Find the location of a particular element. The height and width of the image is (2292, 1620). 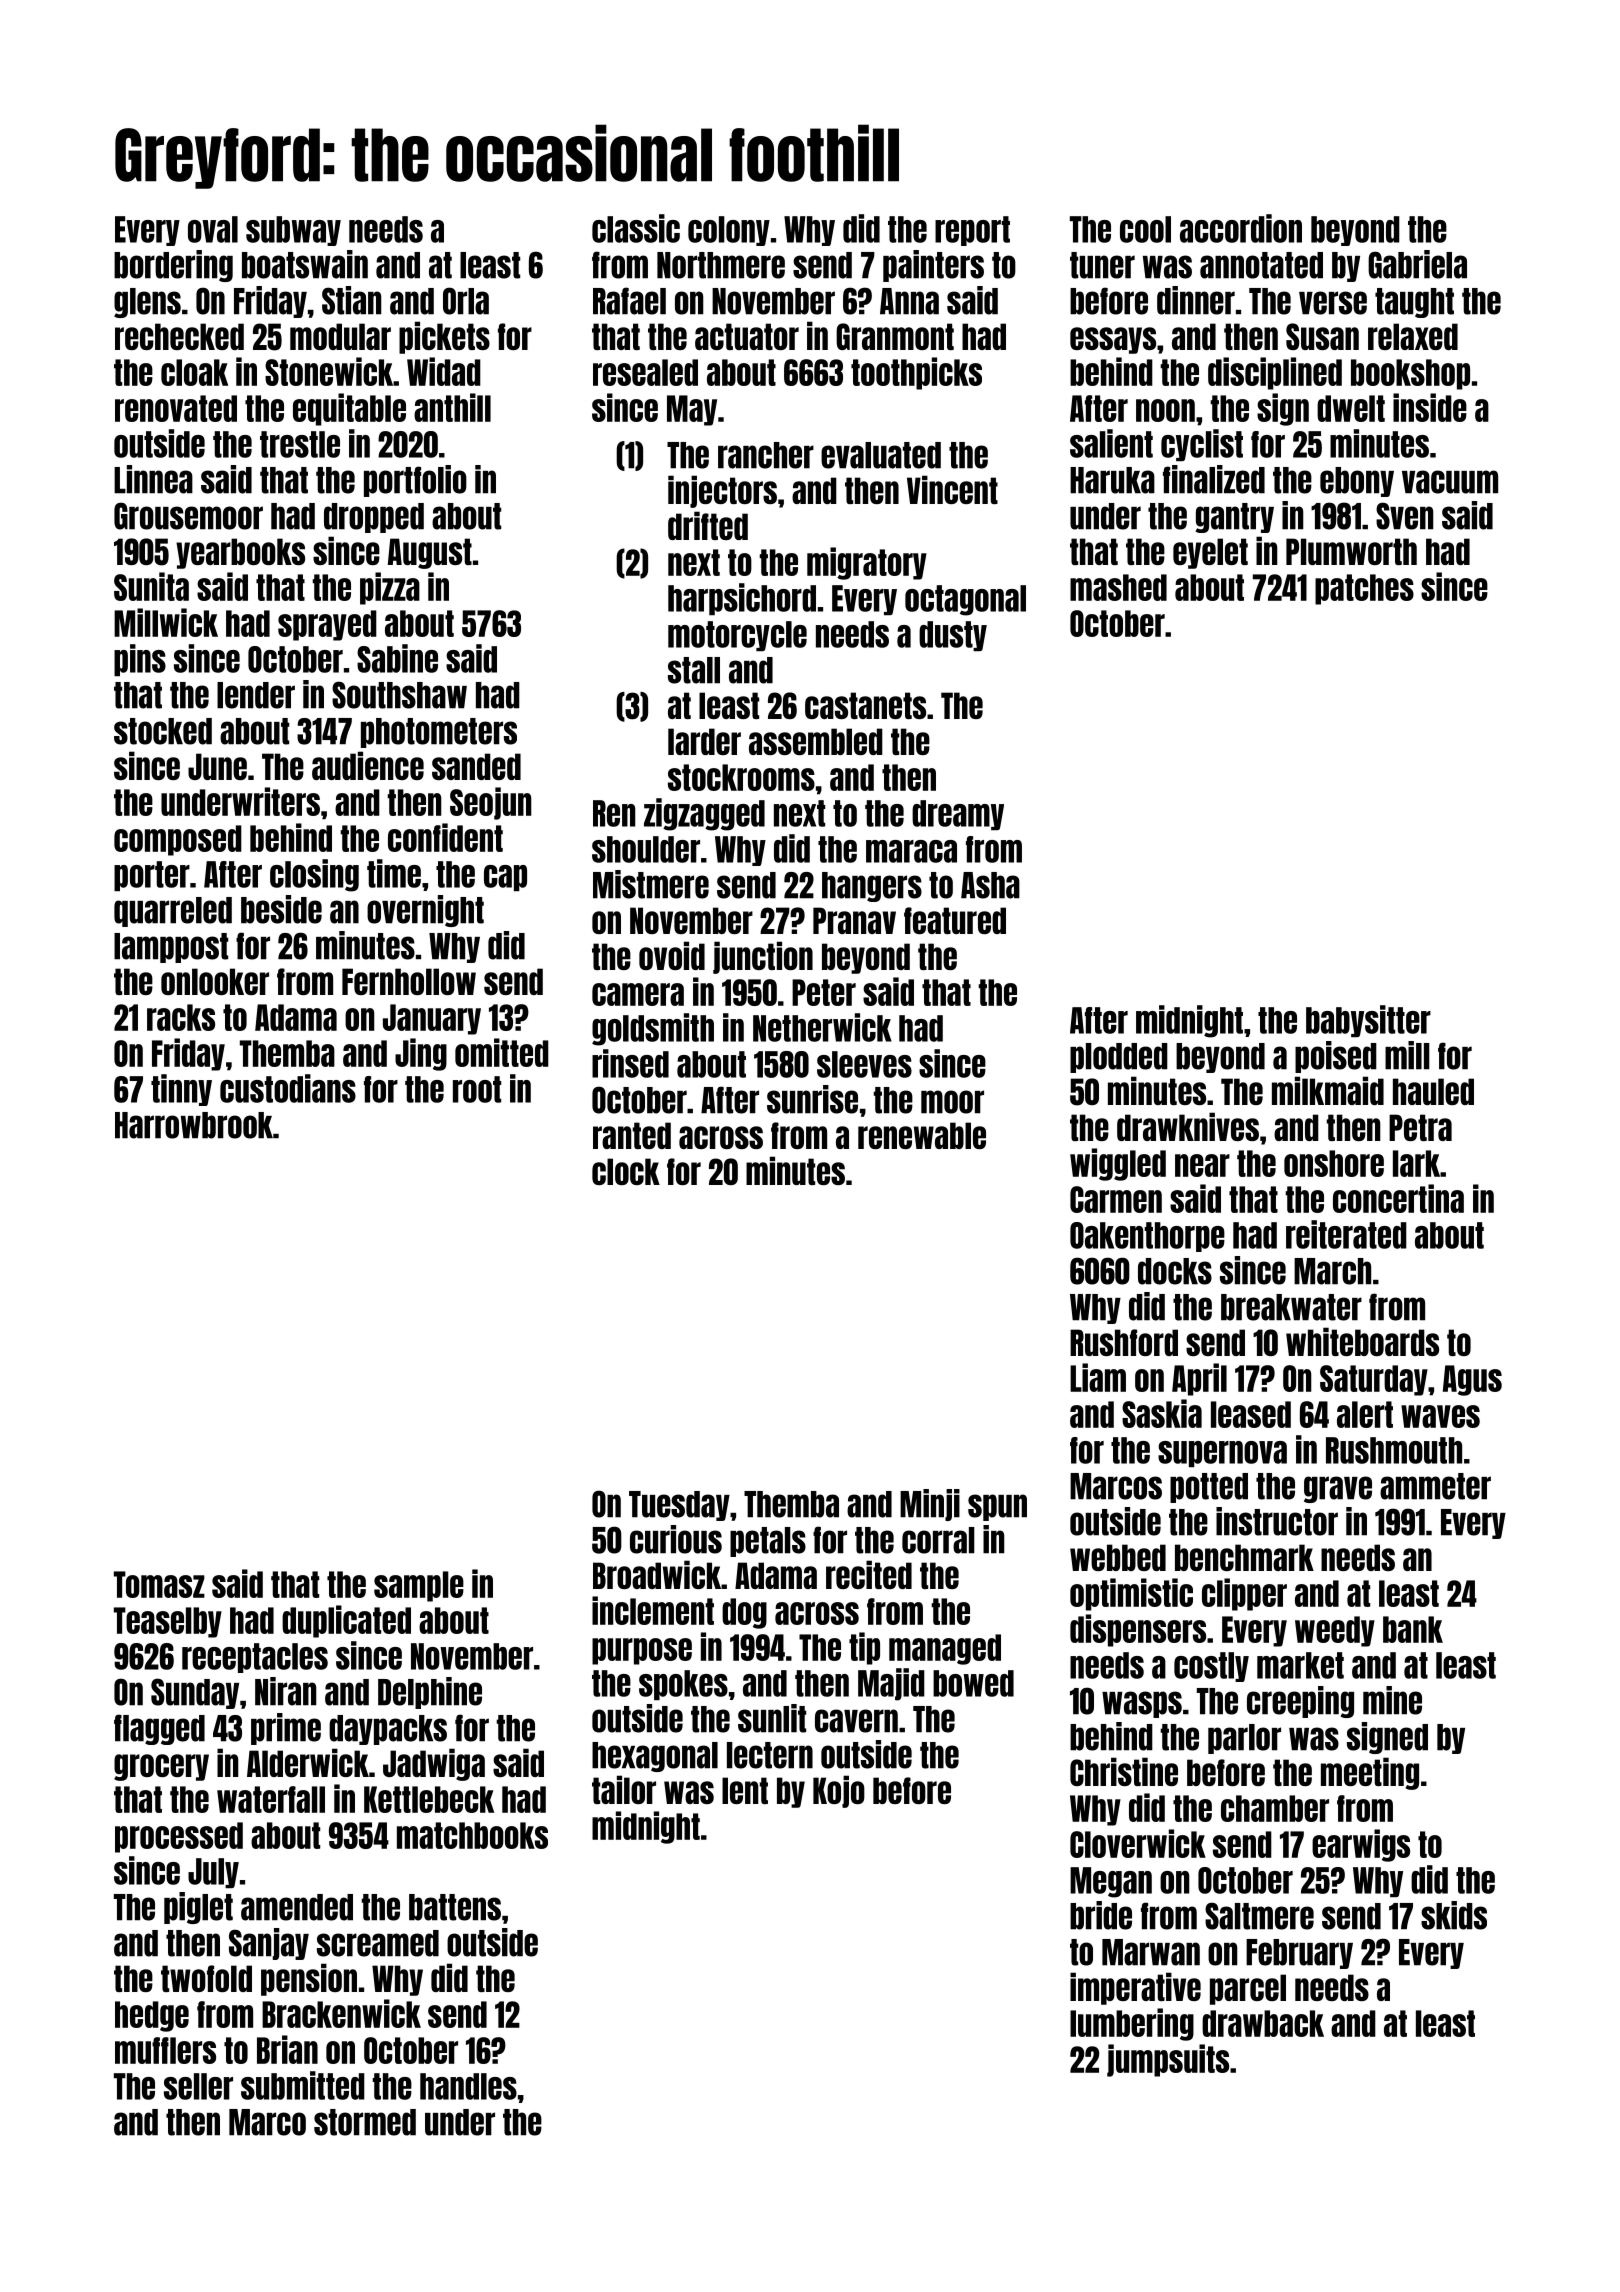

subway is located at coordinates (293, 231).
